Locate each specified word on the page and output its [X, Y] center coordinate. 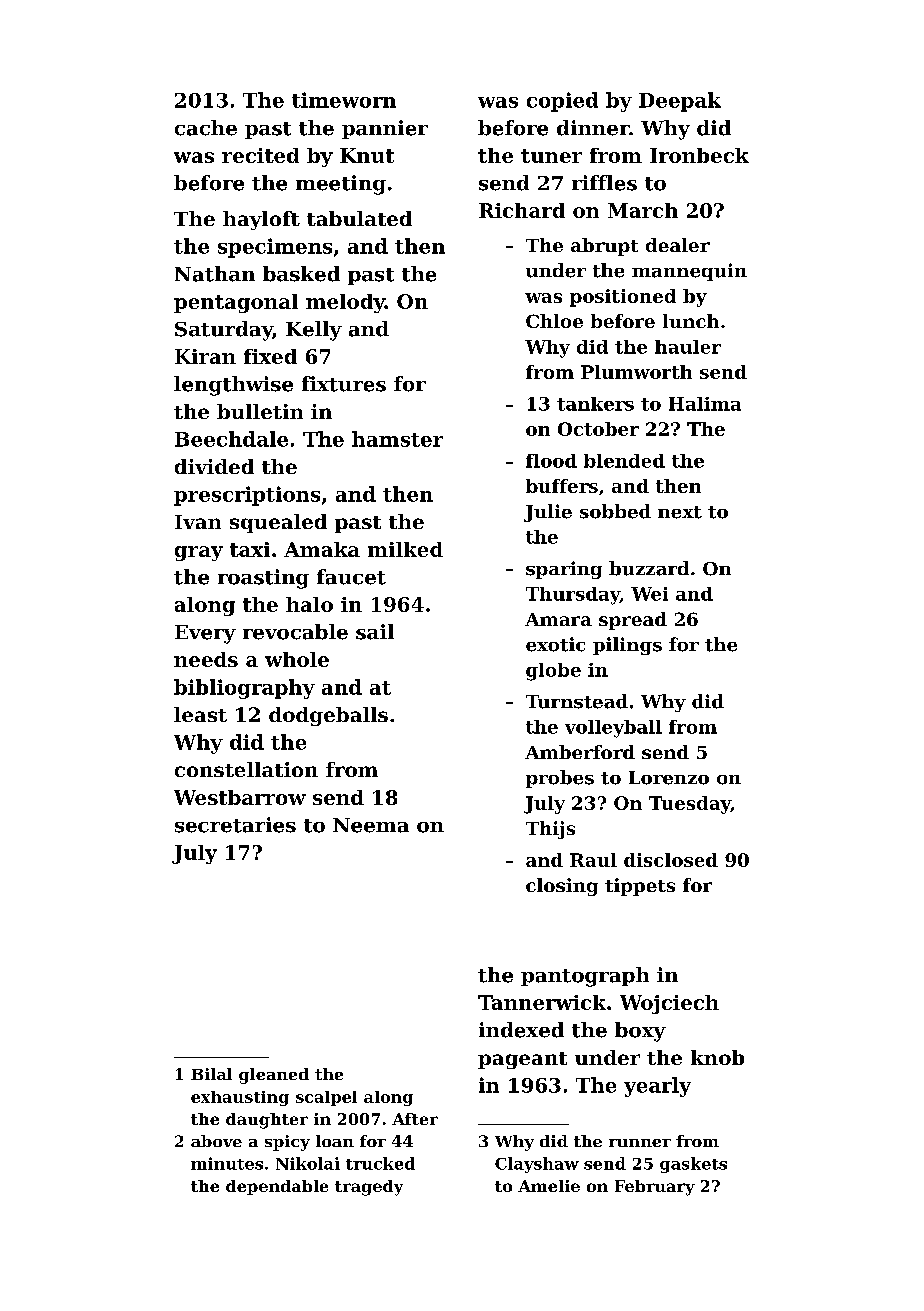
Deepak [680, 102]
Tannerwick [542, 1002]
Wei [649, 594]
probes [560, 779]
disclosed [671, 860]
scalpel [326, 1098]
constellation [246, 769]
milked [405, 549]
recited [260, 155]
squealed [278, 523]
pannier [385, 129]
